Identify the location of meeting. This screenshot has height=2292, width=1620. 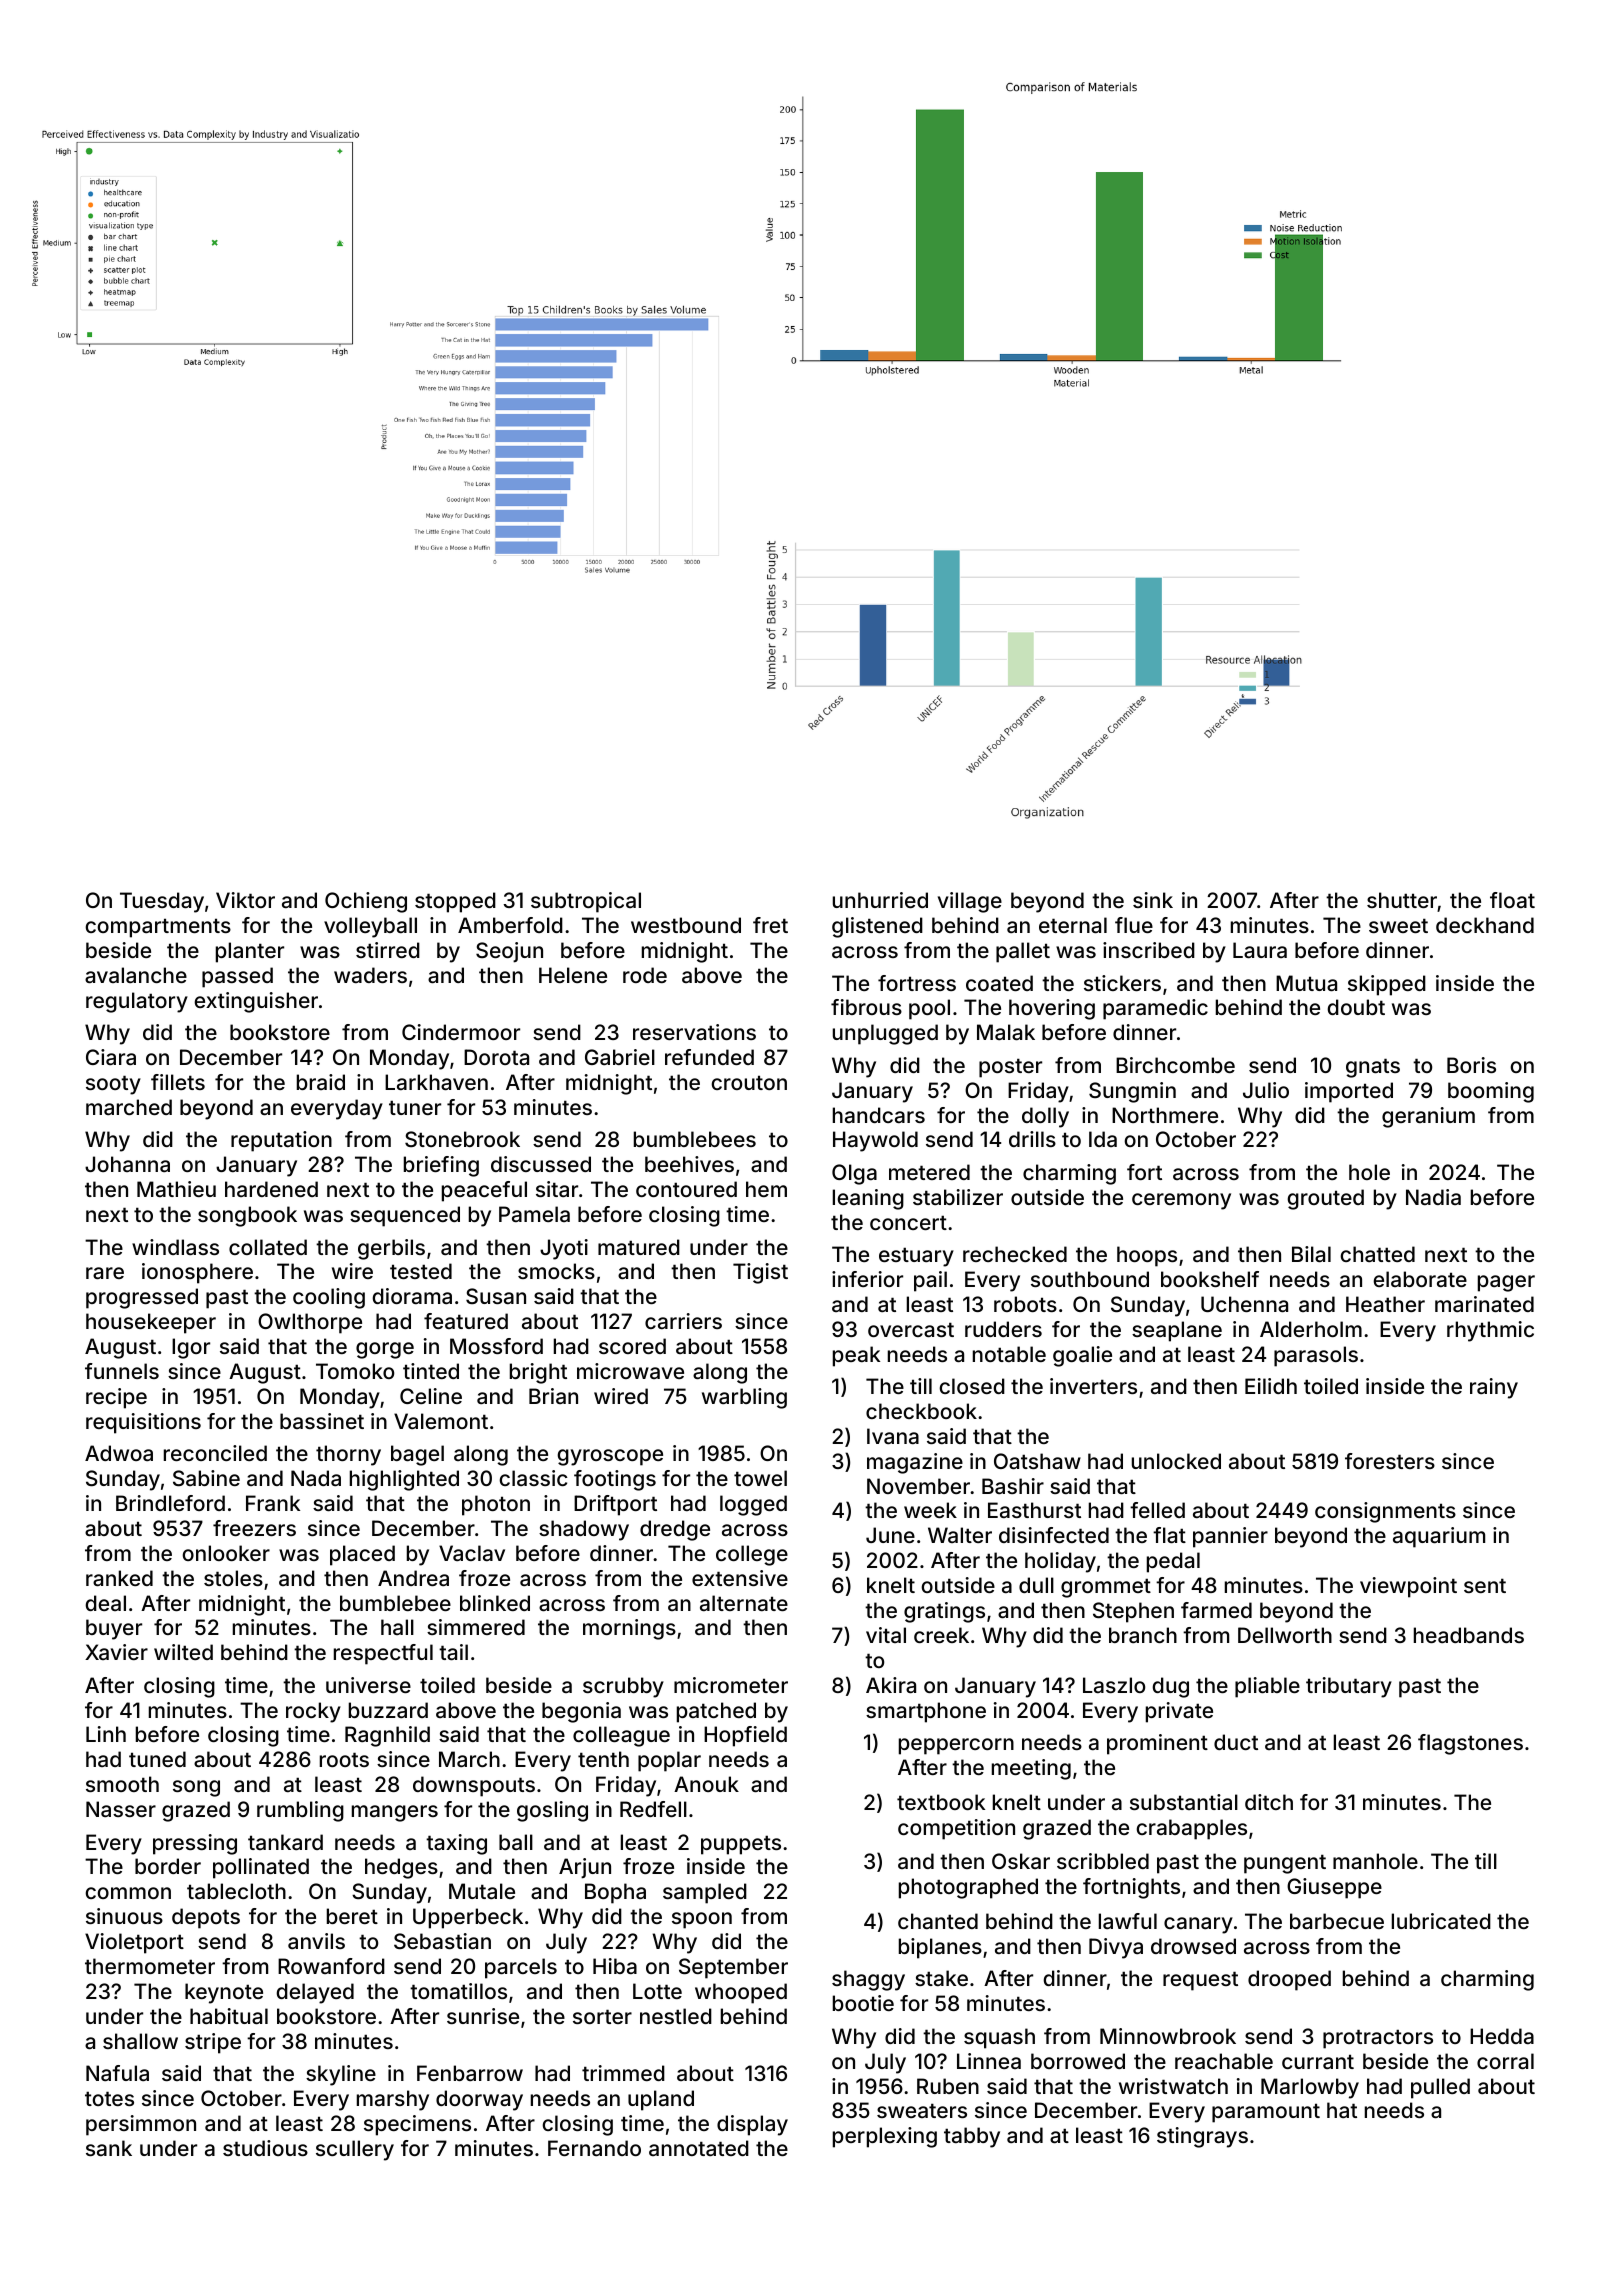
(1031, 1769).
